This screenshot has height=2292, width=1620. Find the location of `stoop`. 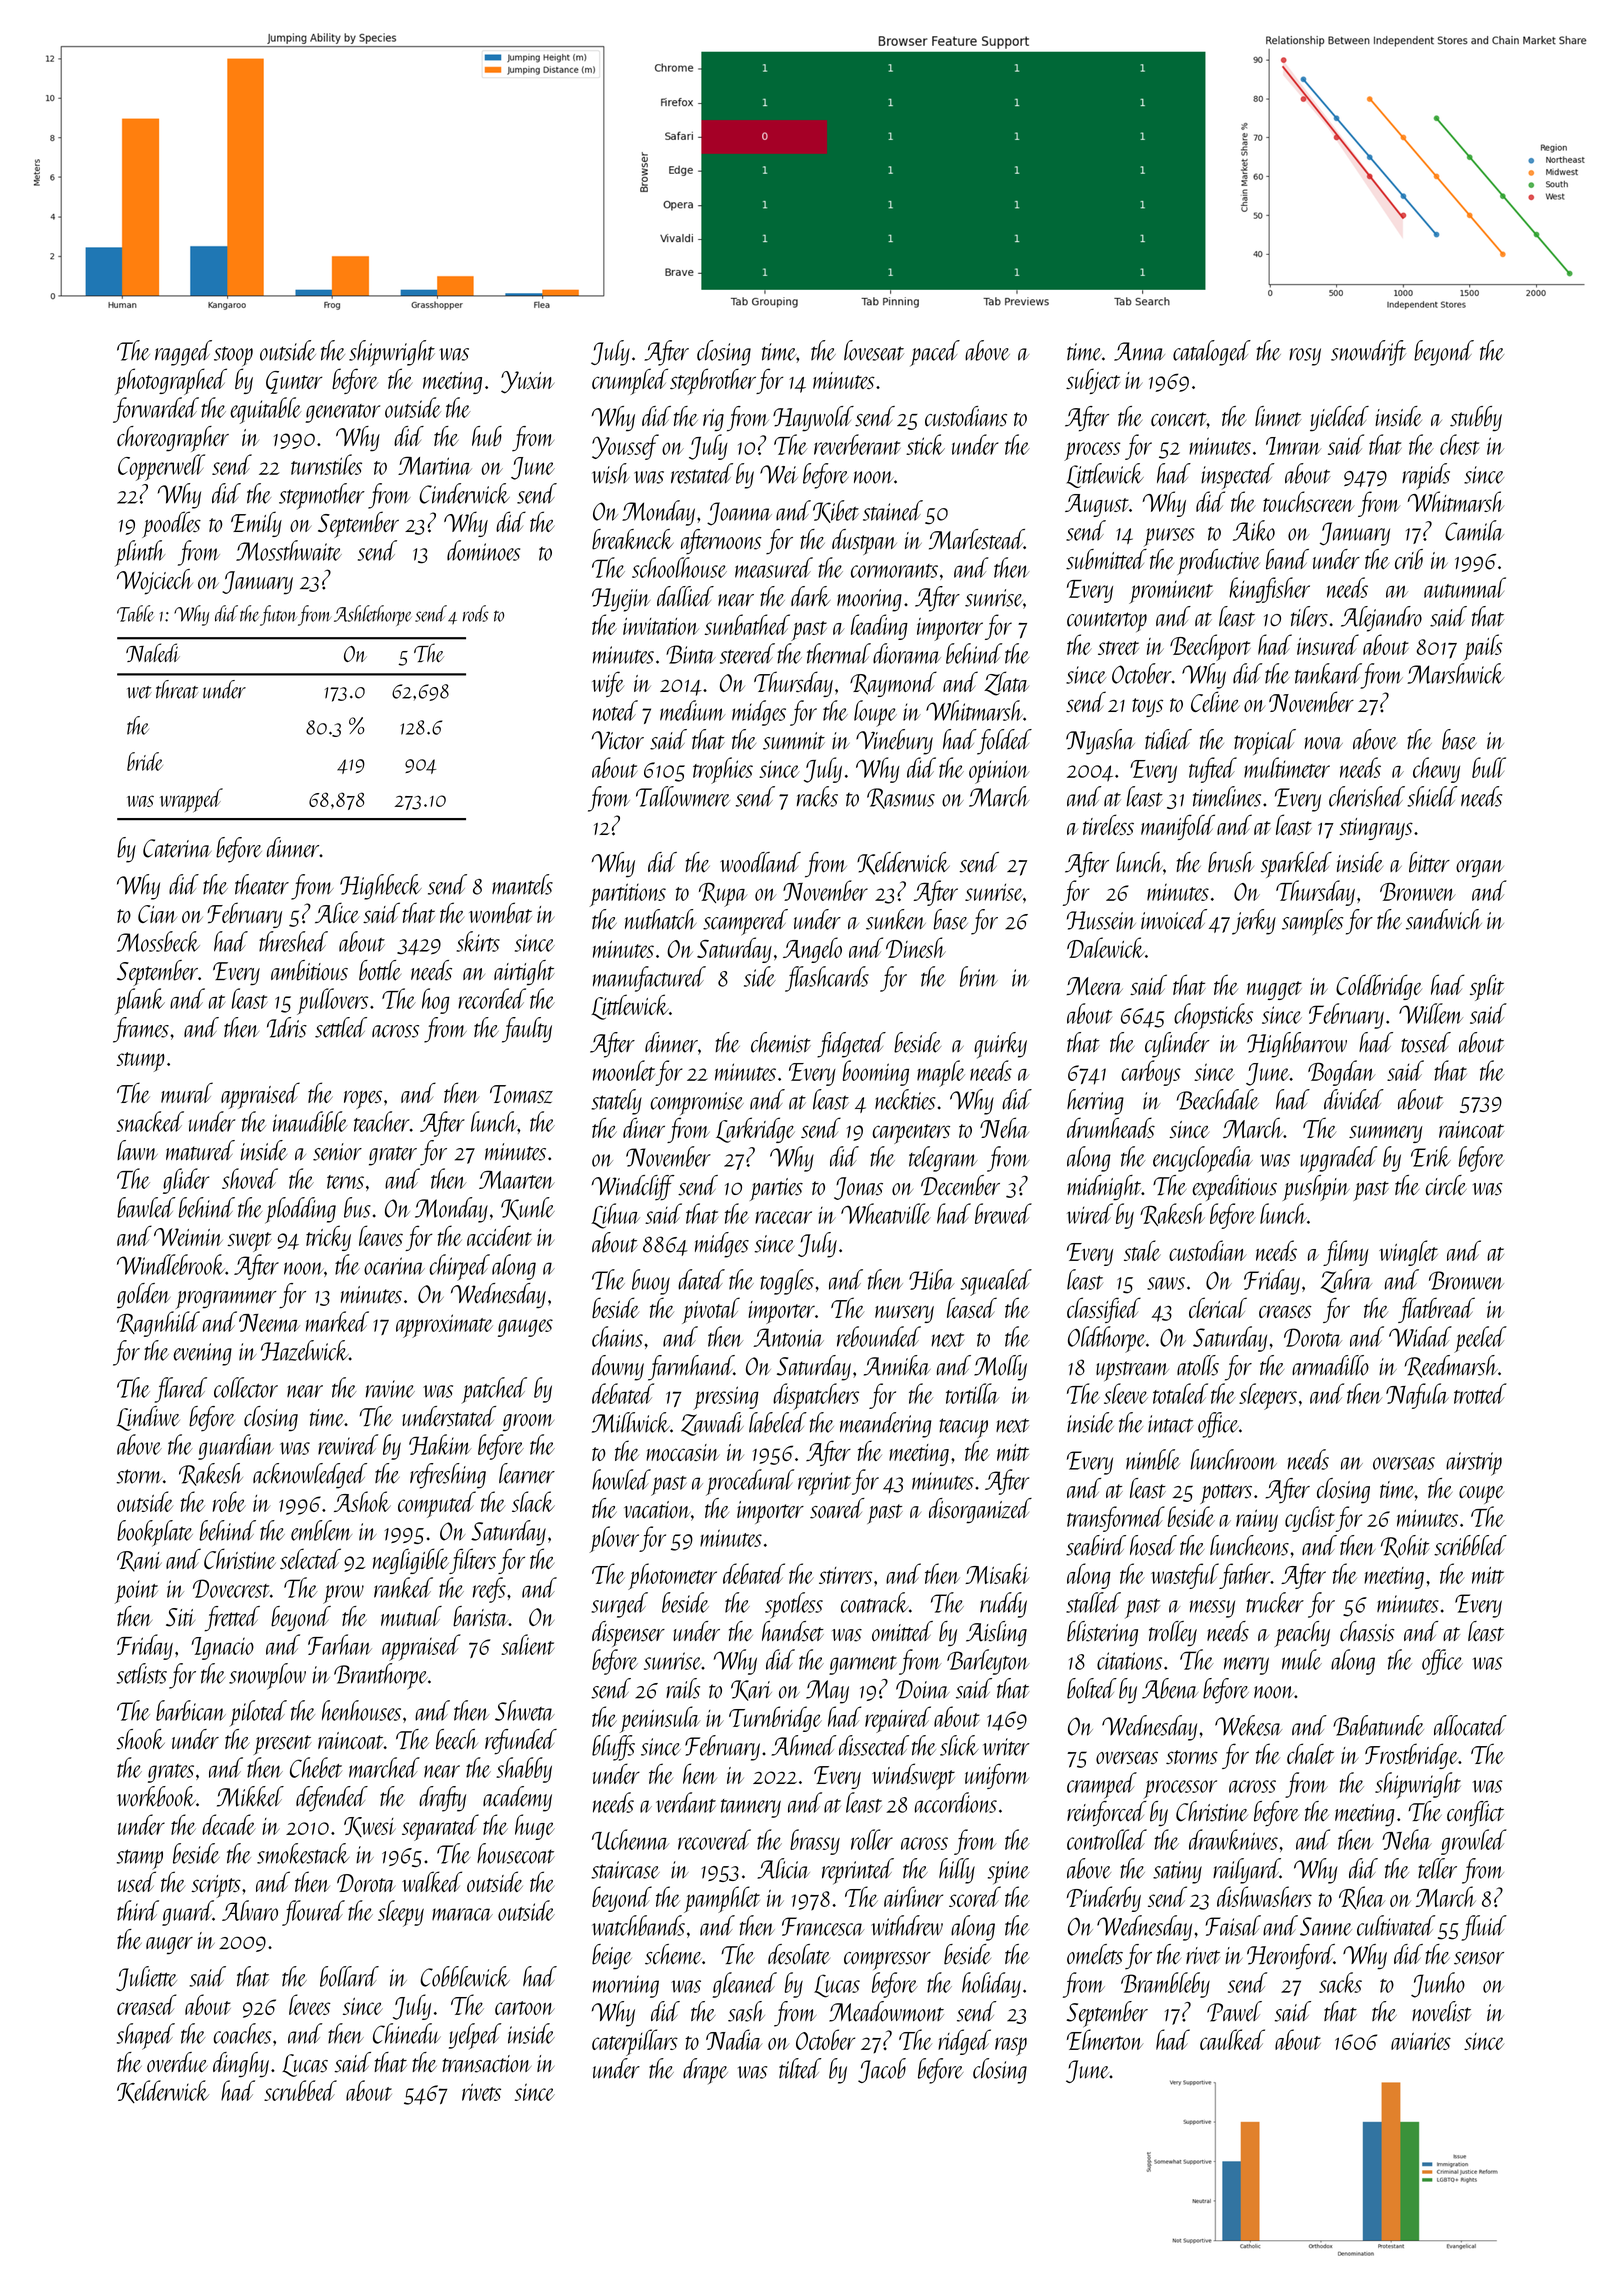

stoop is located at coordinates (233, 357).
